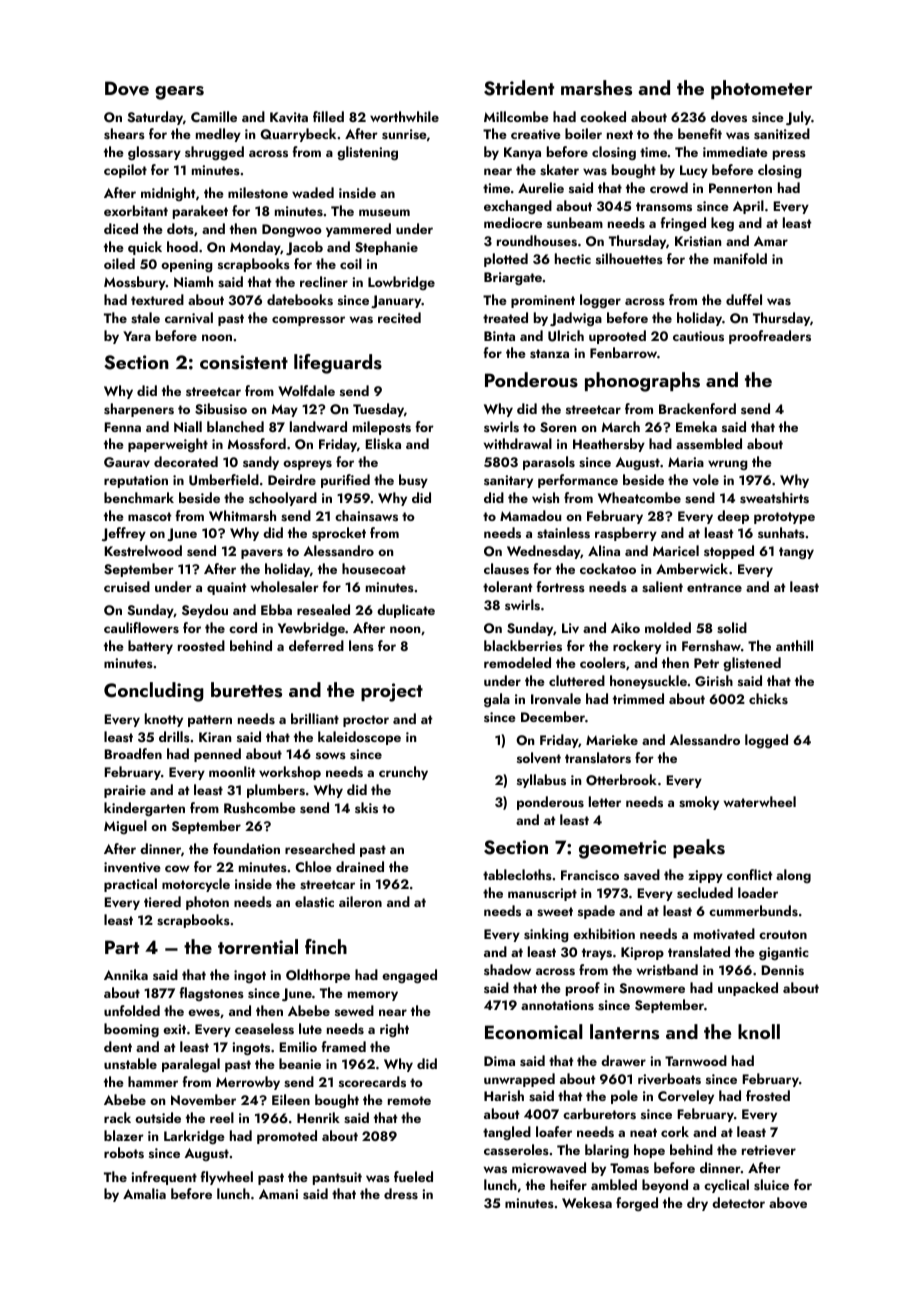  Describe the element at coordinates (507, 1133) in the screenshot. I see `tangled` at that location.
